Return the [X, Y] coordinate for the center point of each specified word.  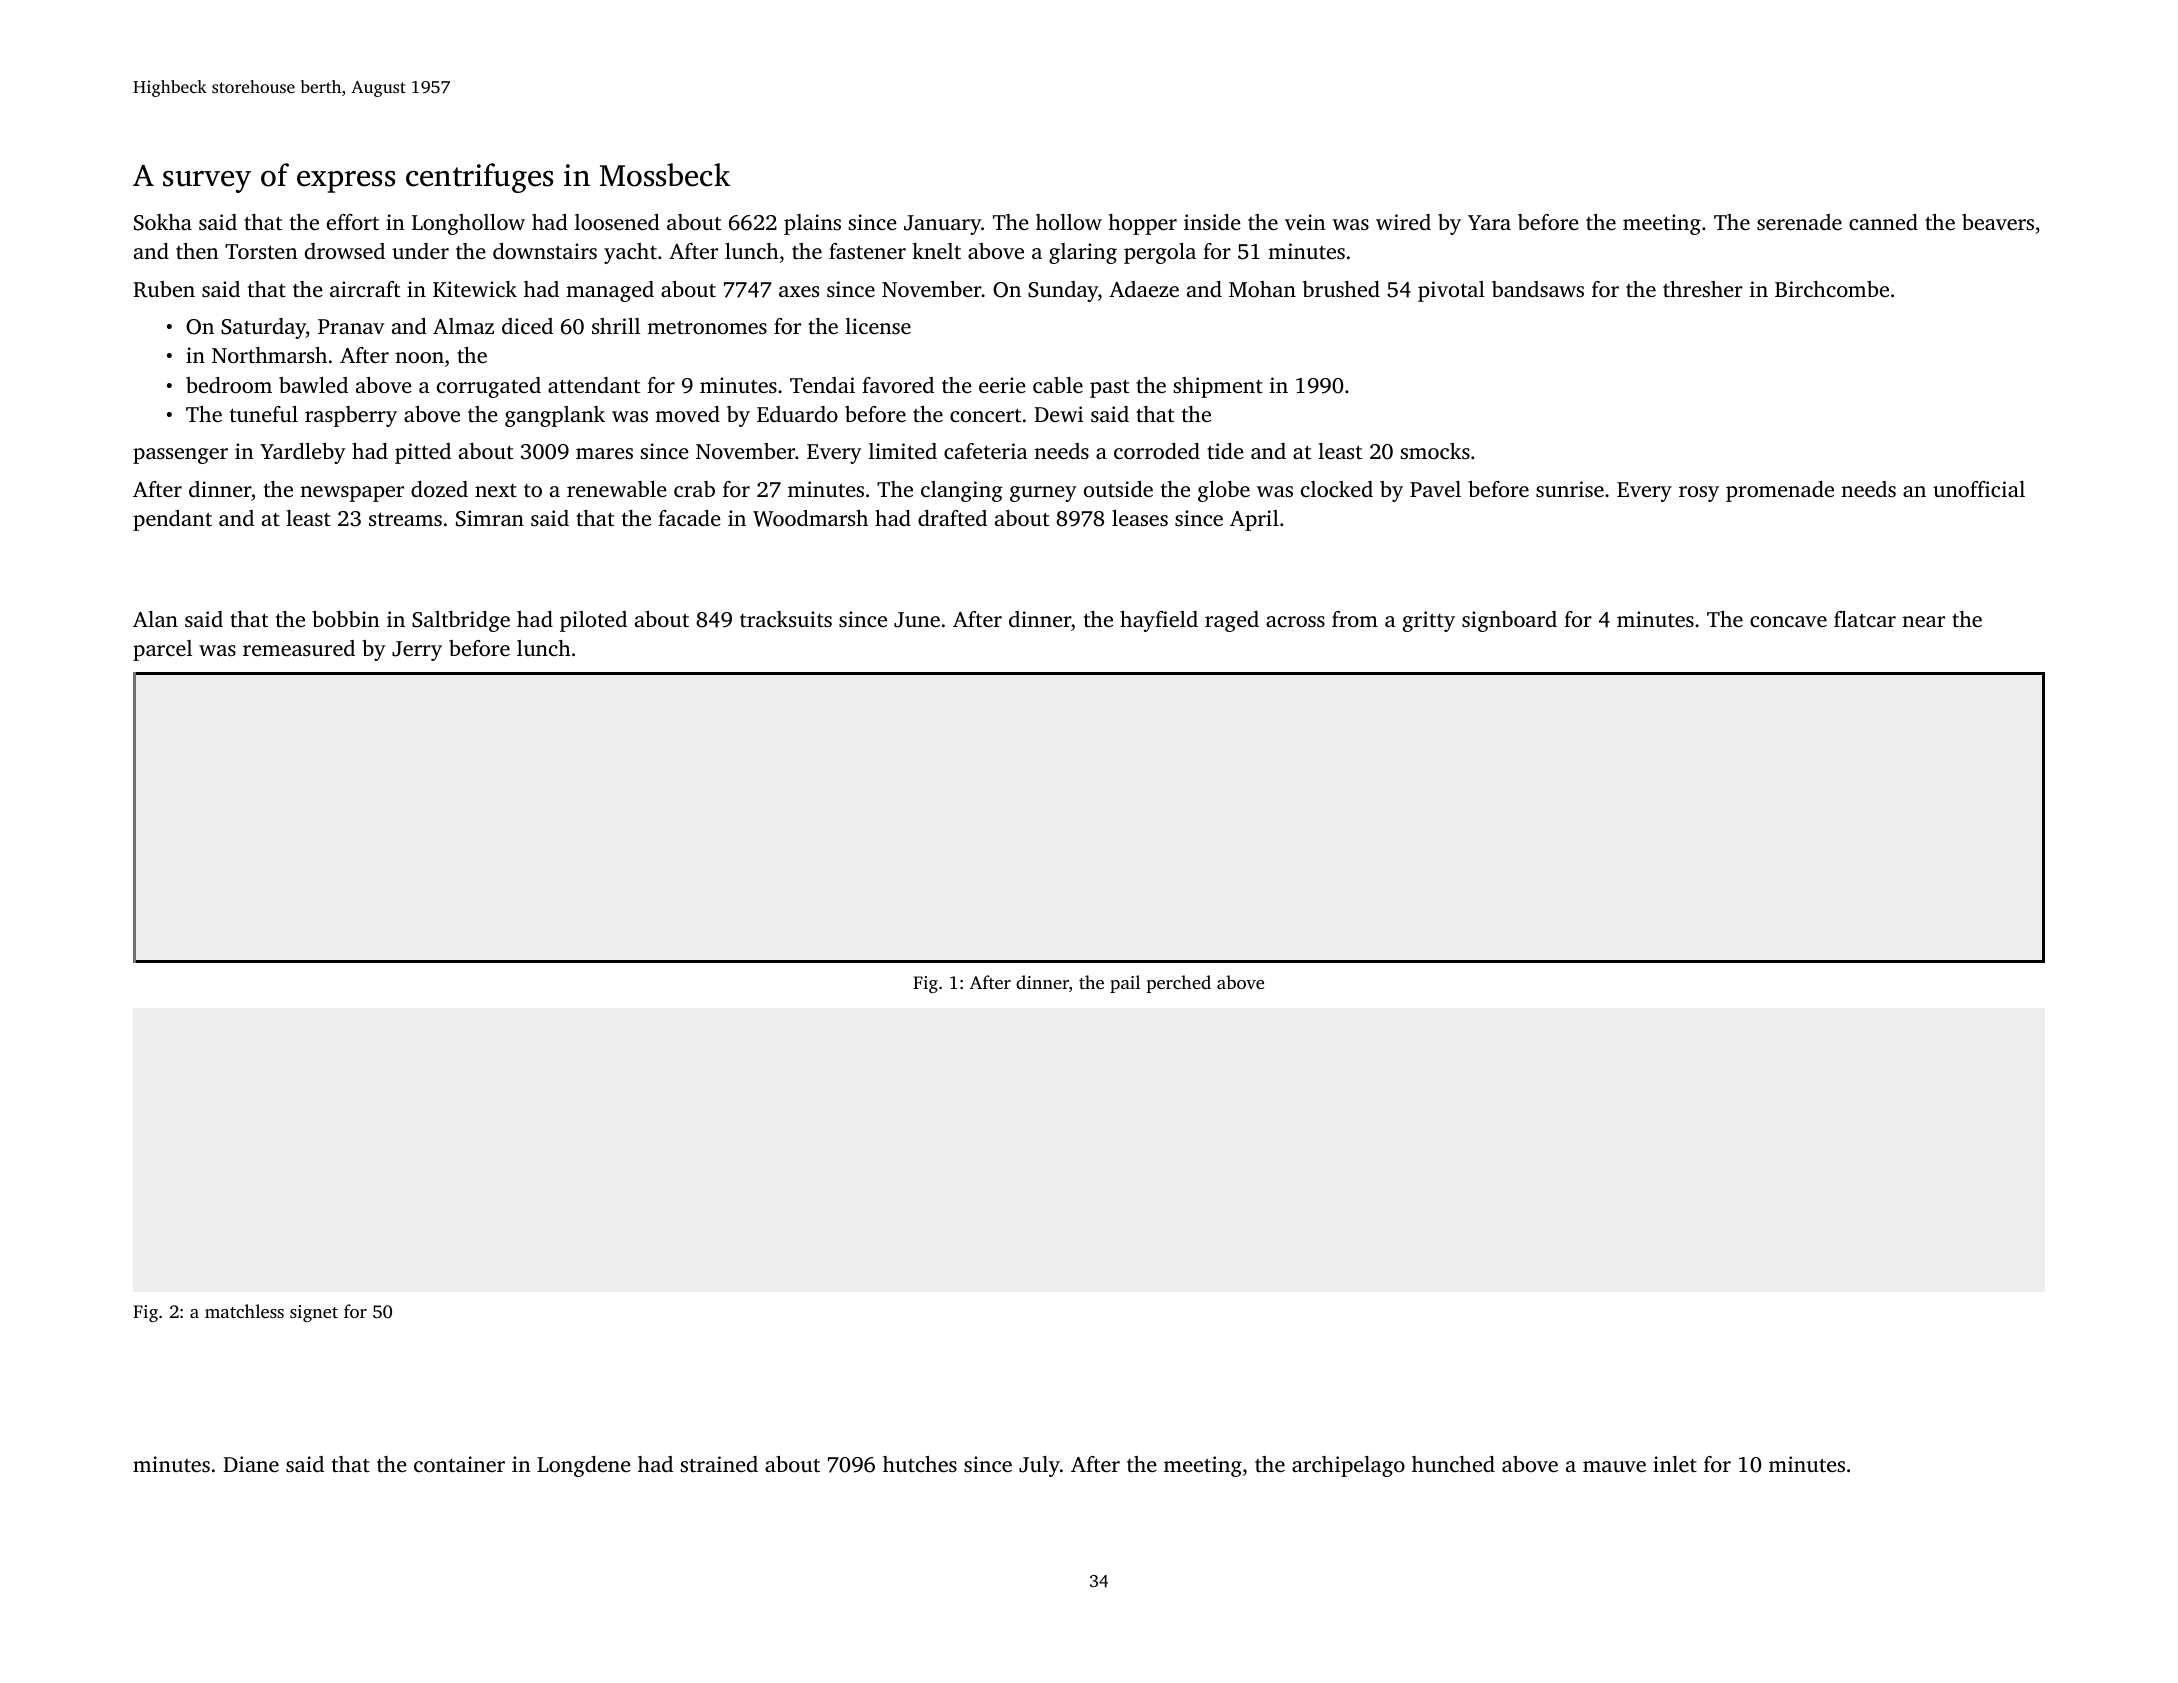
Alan [155, 619]
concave [1788, 621]
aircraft [365, 289]
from [1355, 619]
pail [1125, 984]
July [1039, 1466]
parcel [162, 650]
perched [1178, 984]
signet [314, 1313]
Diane [251, 1464]
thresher [1703, 289]
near [1923, 621]
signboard [1509, 621]
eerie [1002, 385]
